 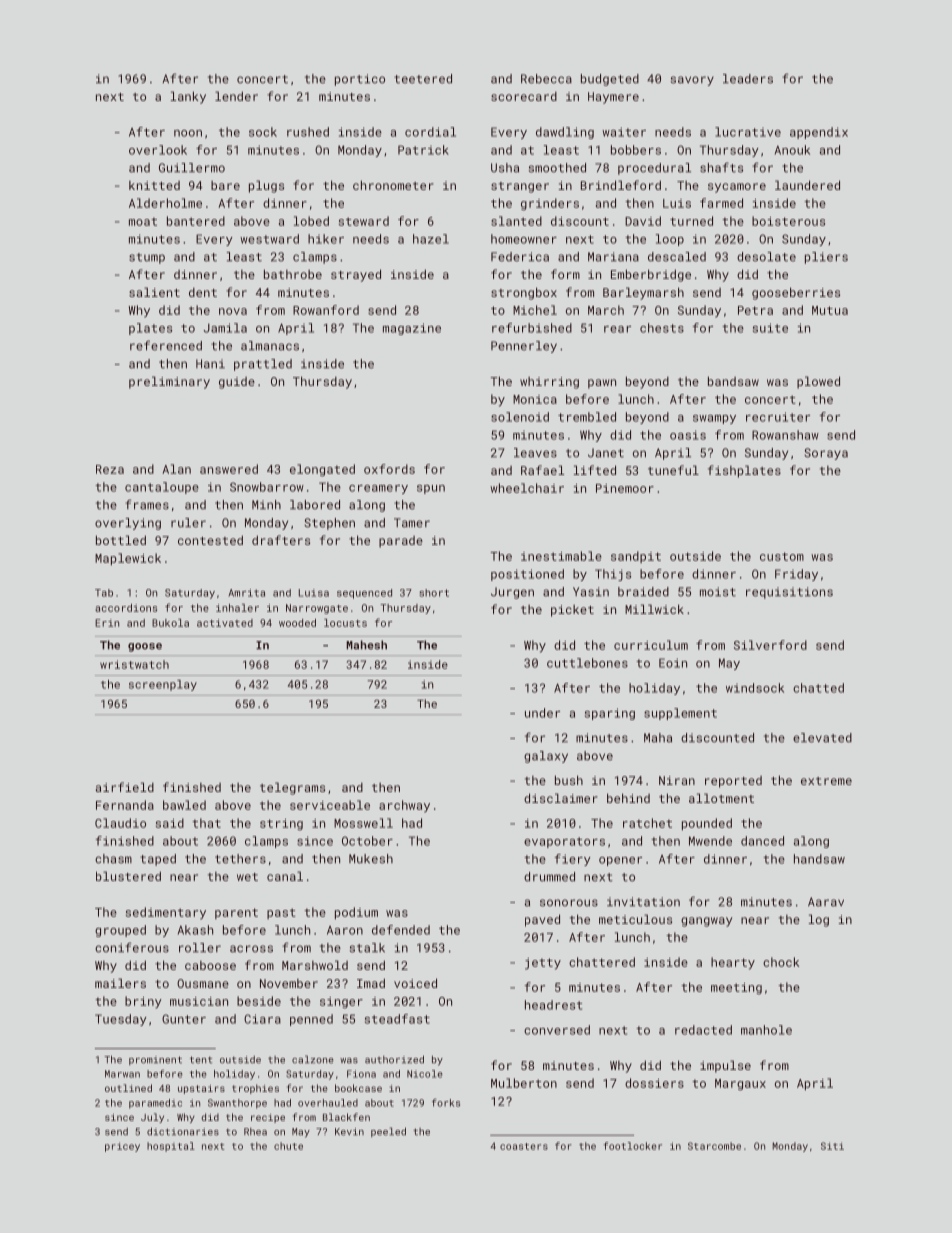 I want to click on extreme, so click(x=826, y=781).
